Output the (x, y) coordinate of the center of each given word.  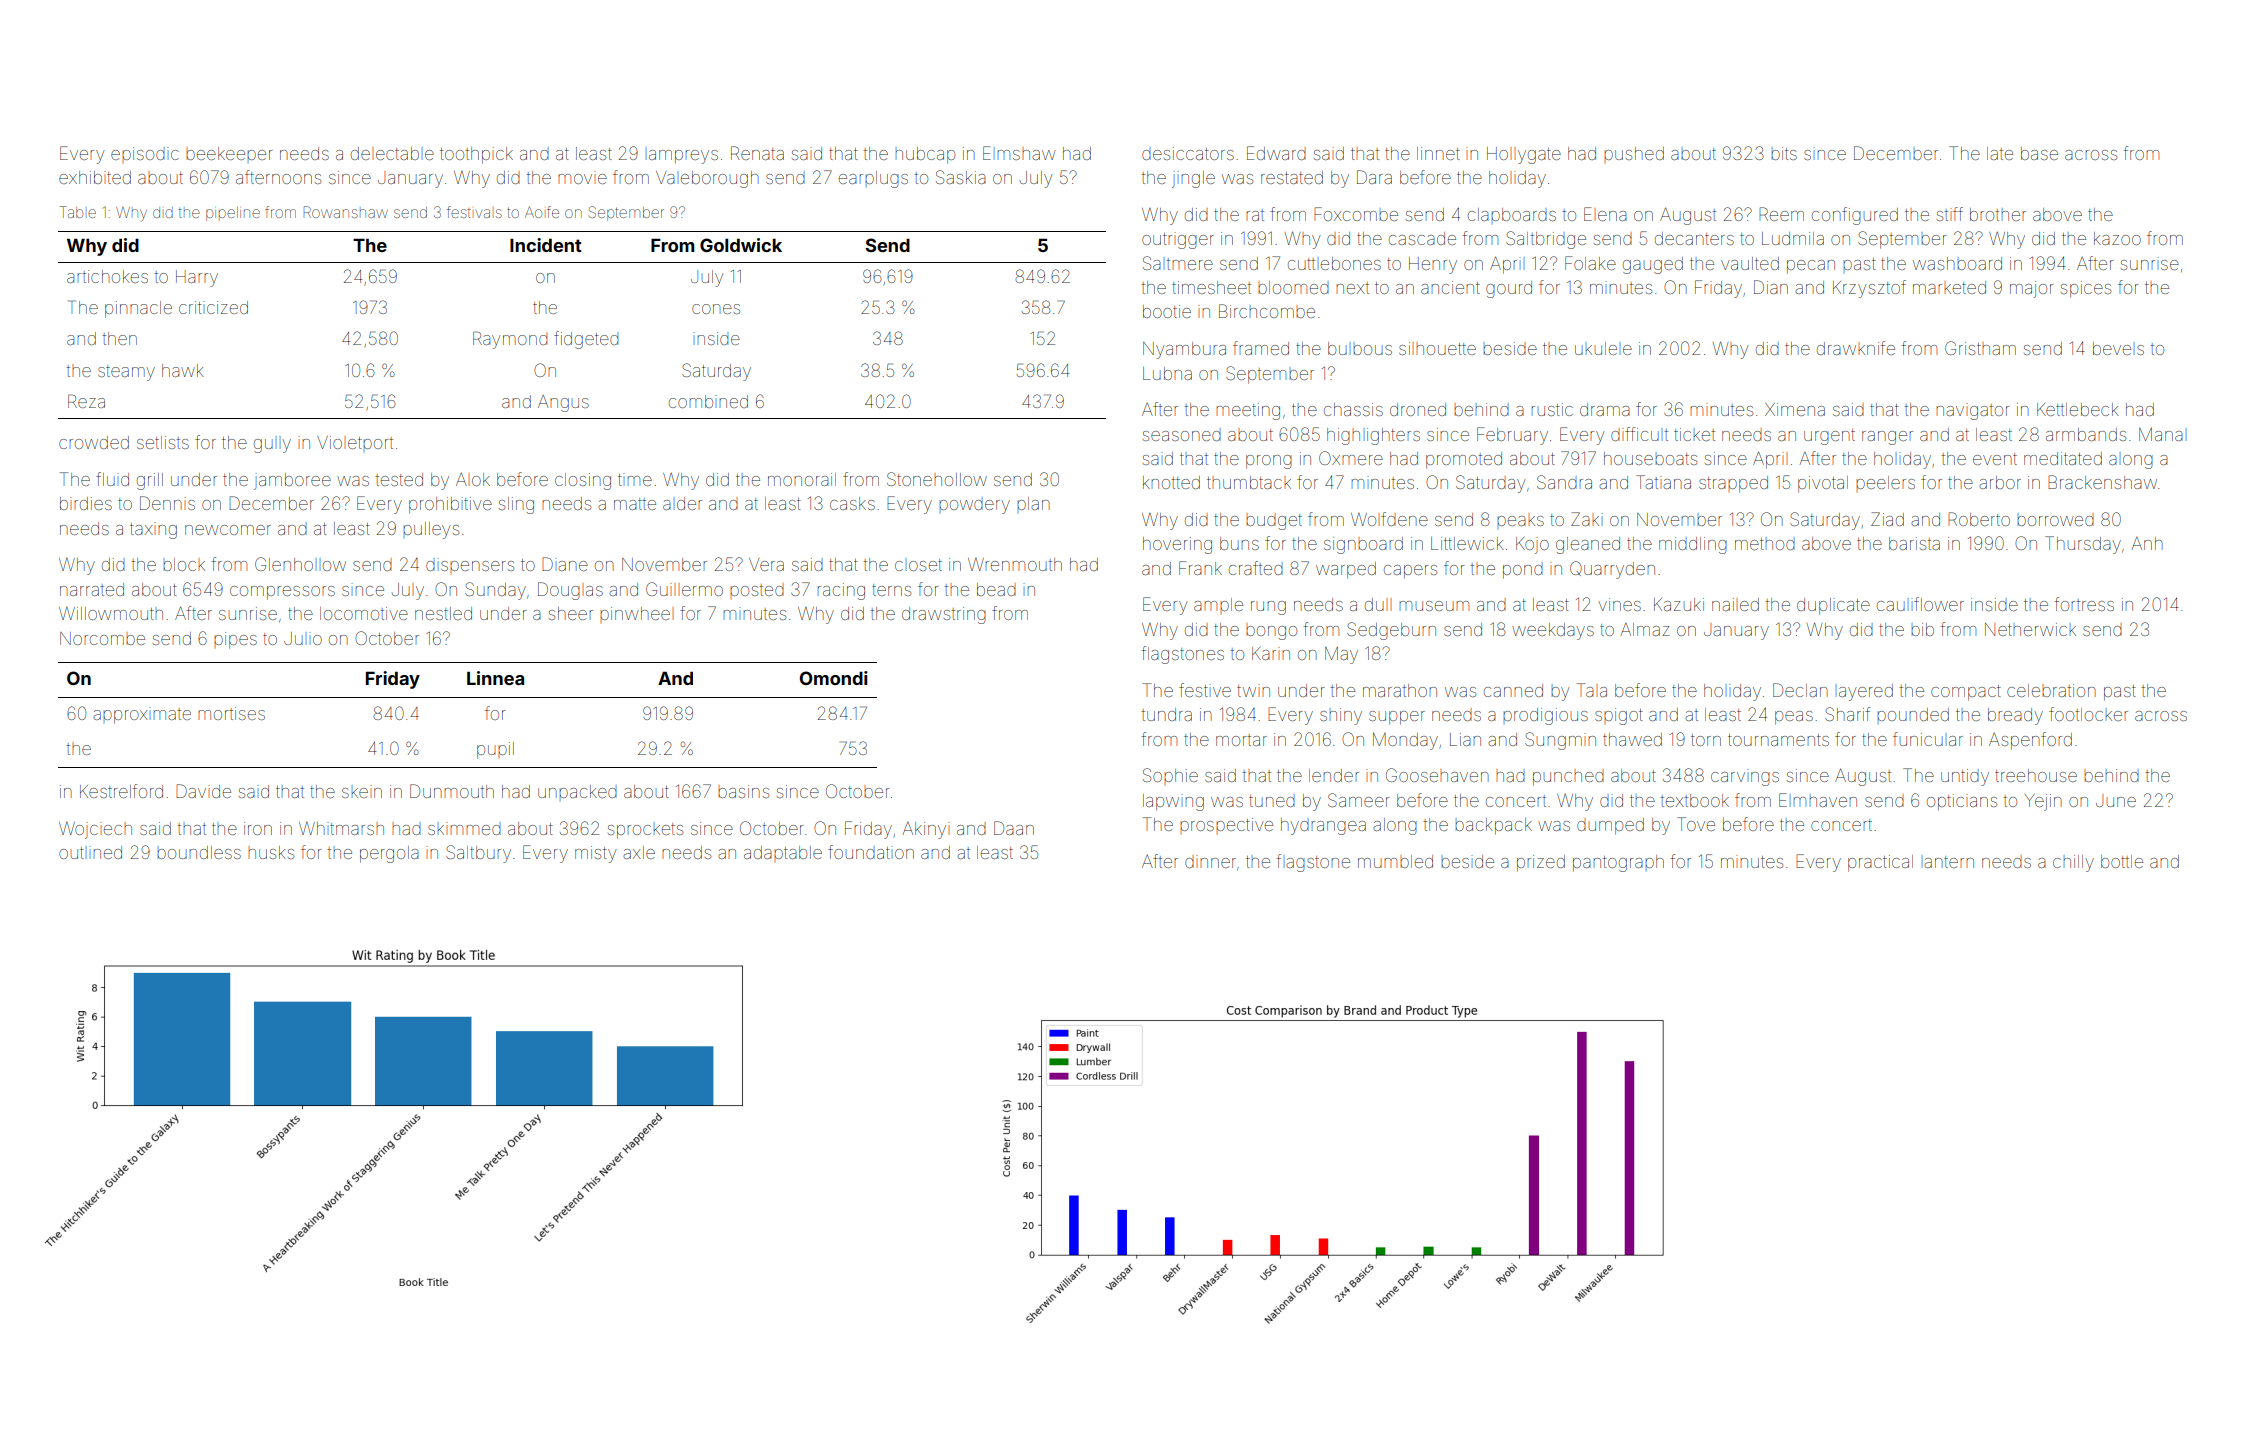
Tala (1592, 690)
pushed (1634, 153)
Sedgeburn (1391, 631)
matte (635, 504)
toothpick (476, 155)
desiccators (1188, 153)
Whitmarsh (341, 828)
